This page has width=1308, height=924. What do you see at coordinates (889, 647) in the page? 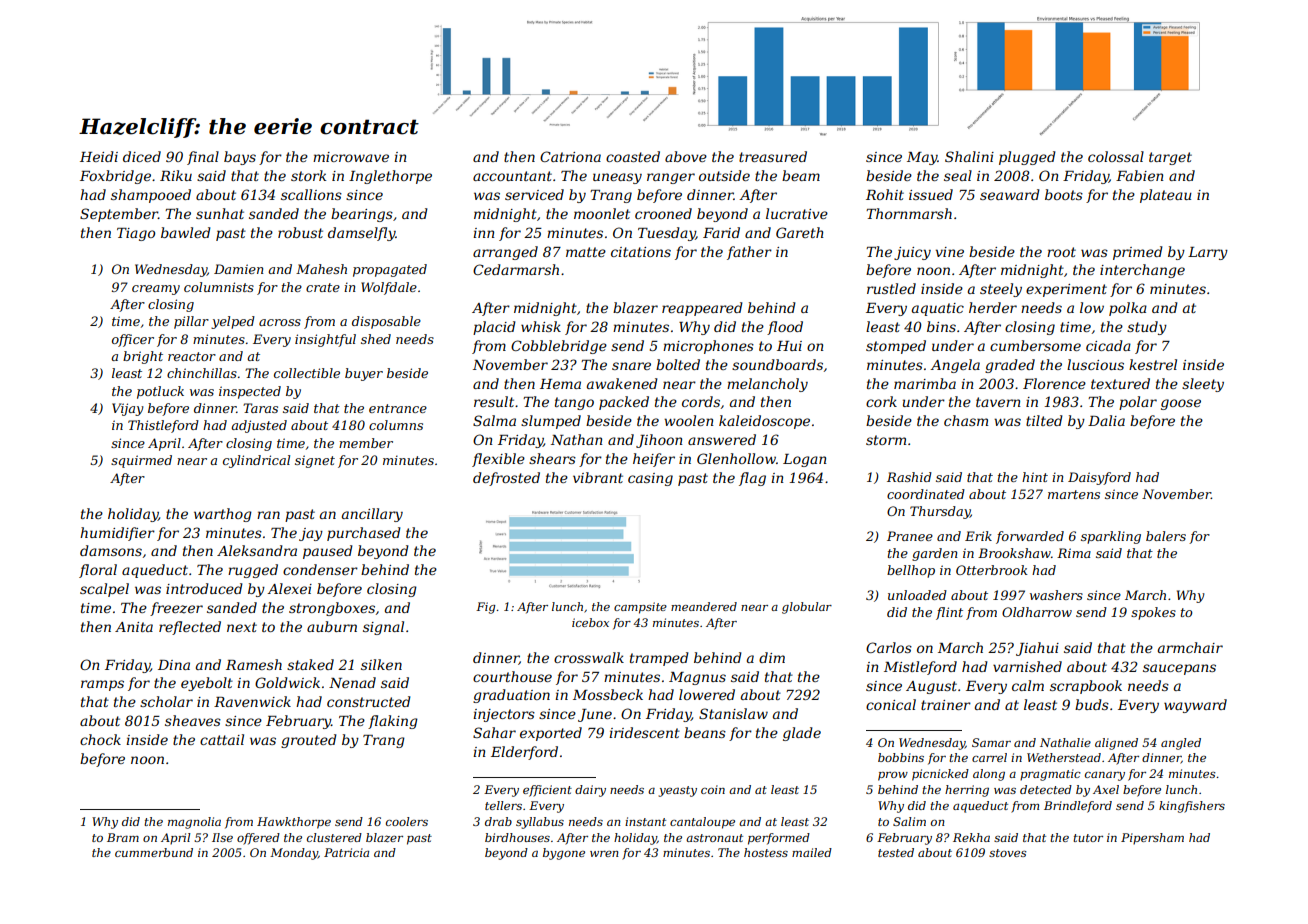
I see `Carlos` at bounding box center [889, 647].
